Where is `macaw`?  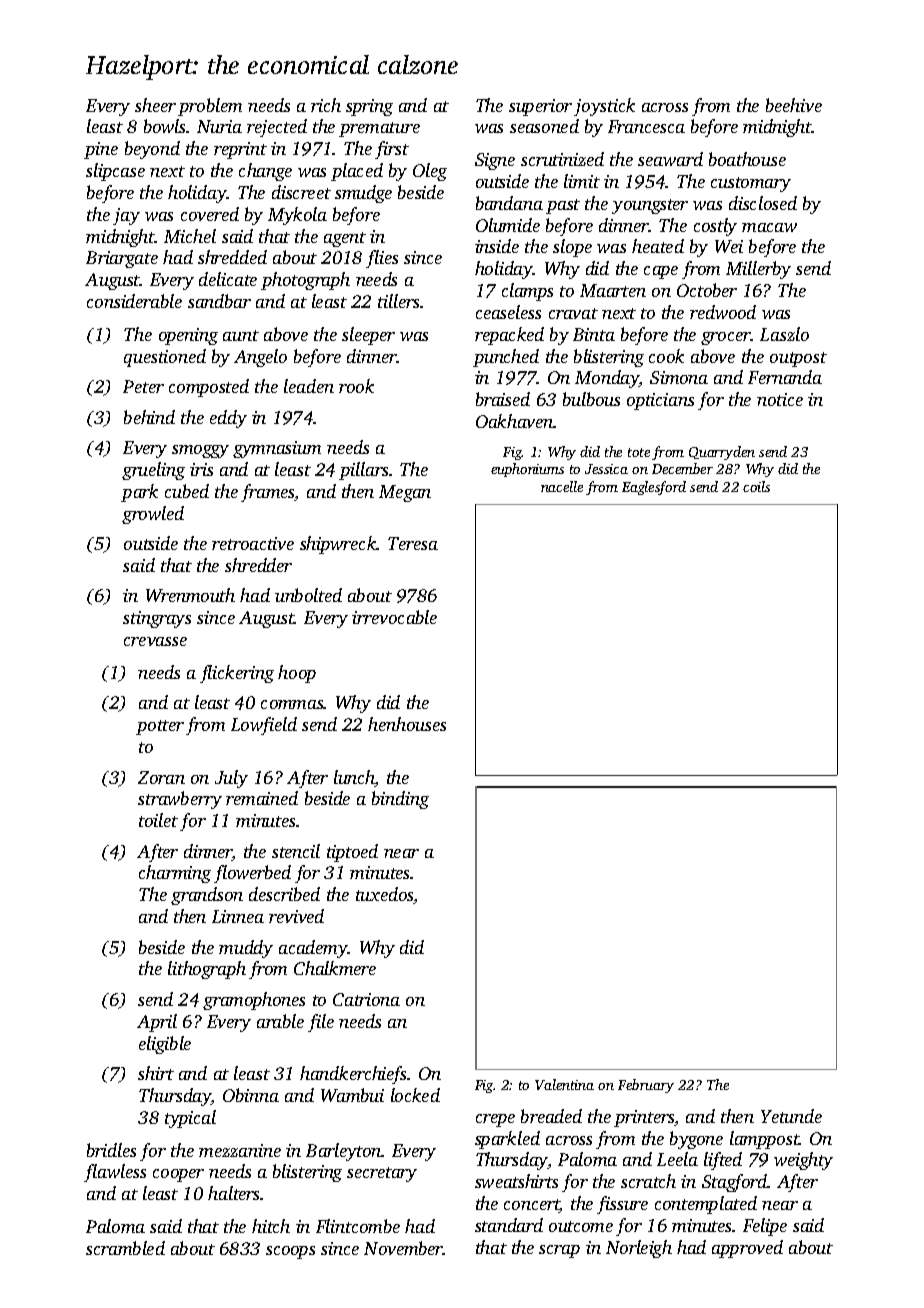 macaw is located at coordinates (769, 227).
